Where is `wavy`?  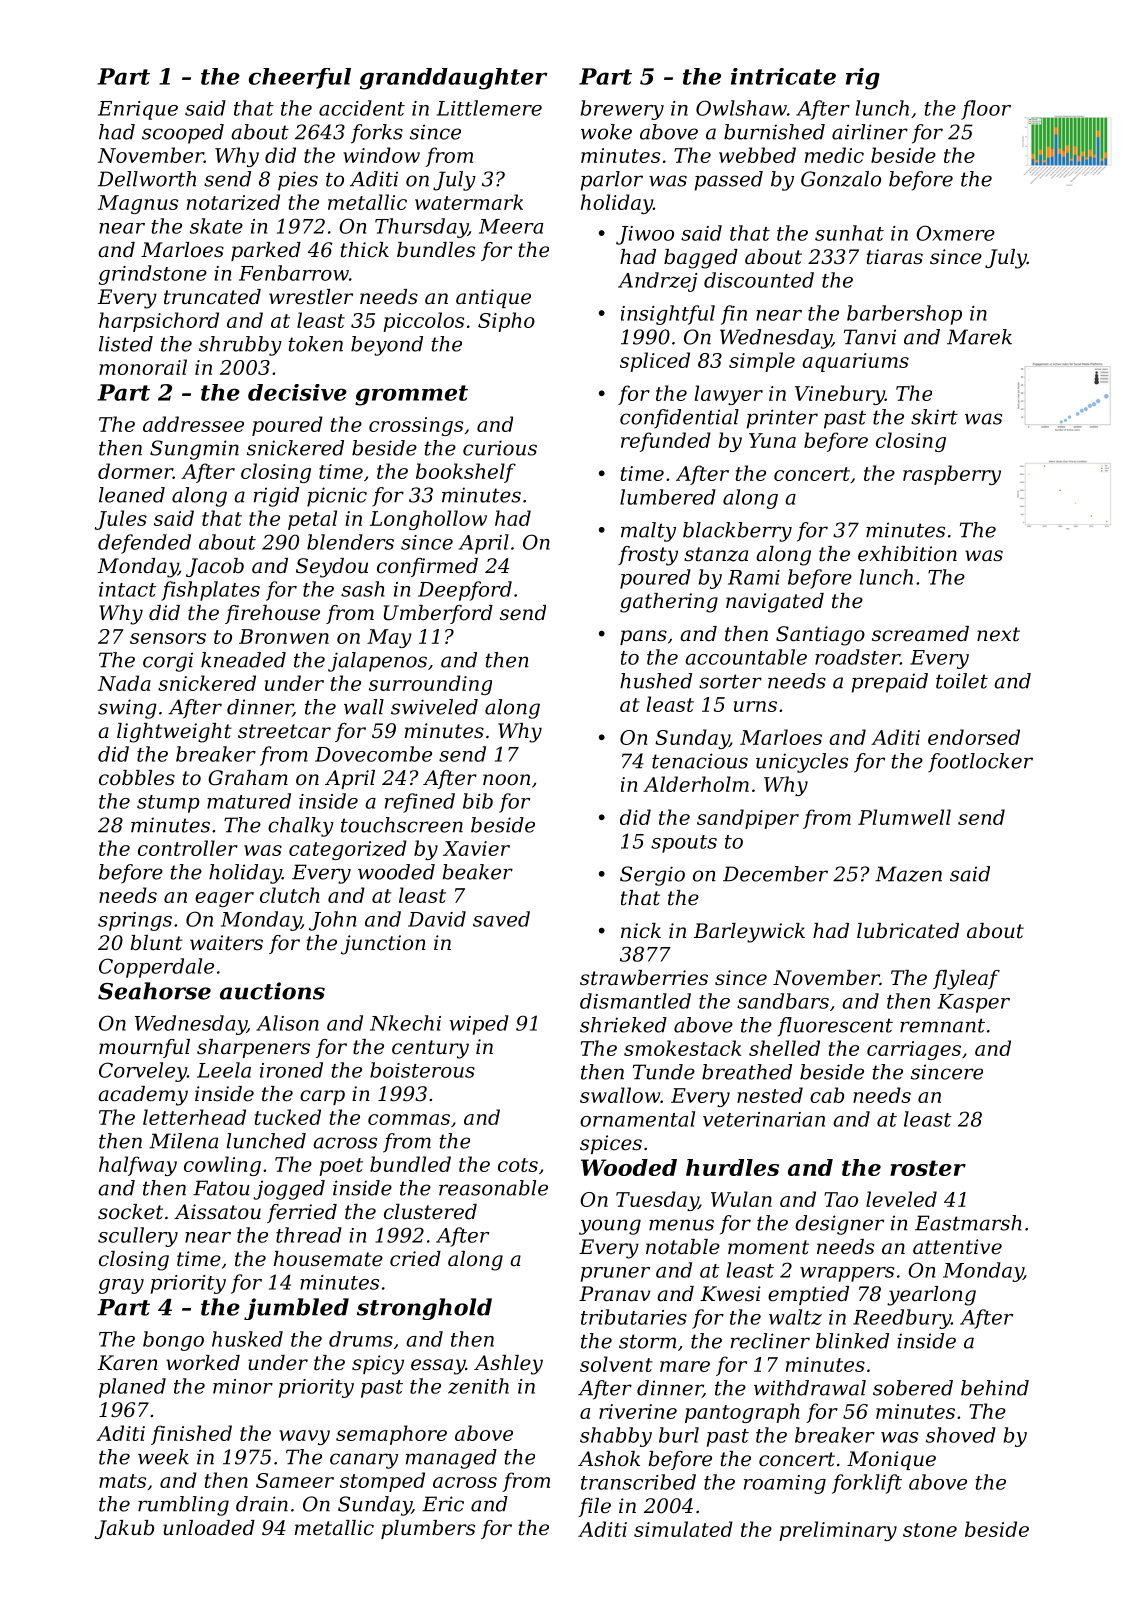
wavy is located at coordinates (304, 1437).
